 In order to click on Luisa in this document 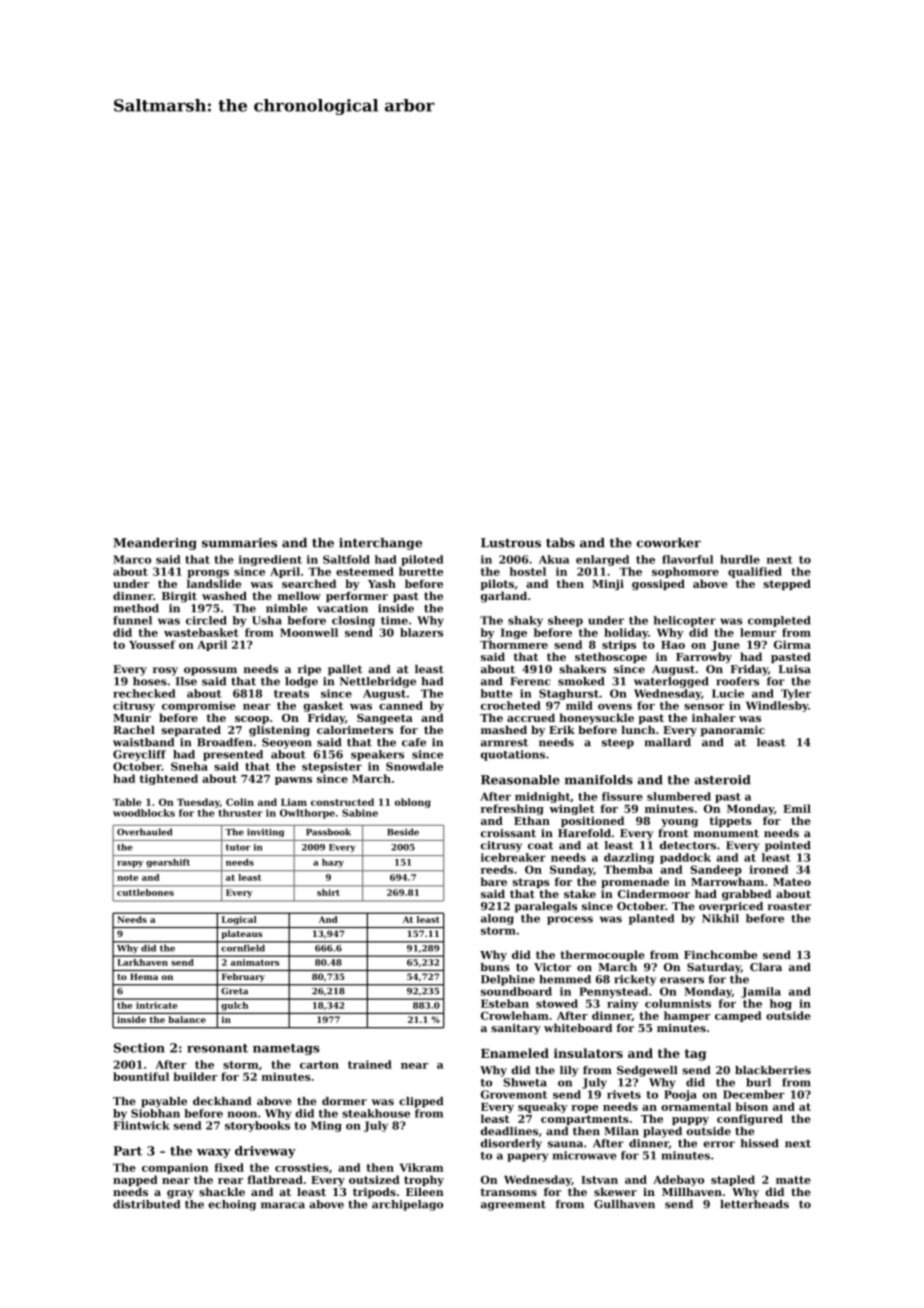, I will do `click(795, 669)`.
